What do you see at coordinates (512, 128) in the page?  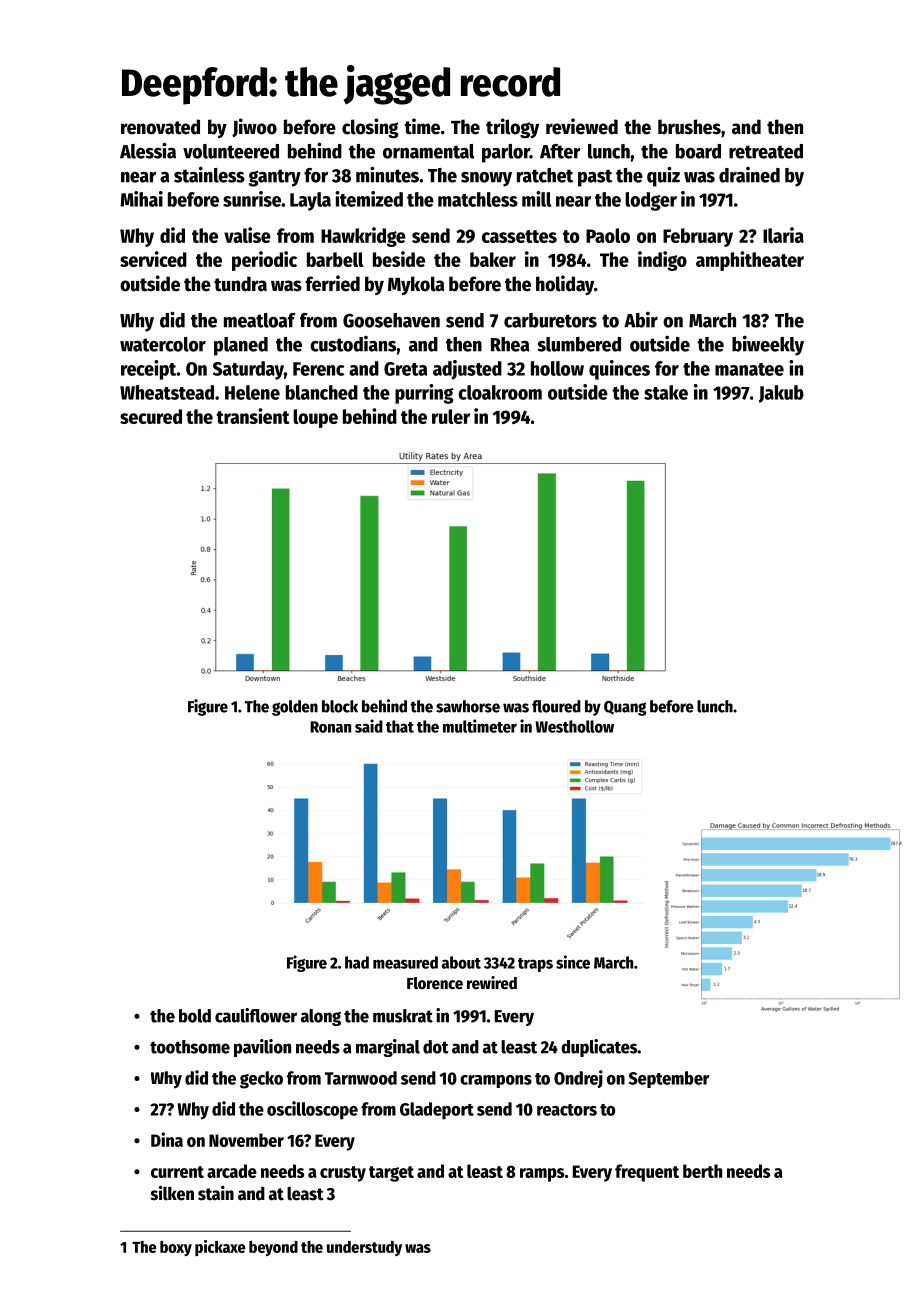 I see `trilogy` at bounding box center [512, 128].
